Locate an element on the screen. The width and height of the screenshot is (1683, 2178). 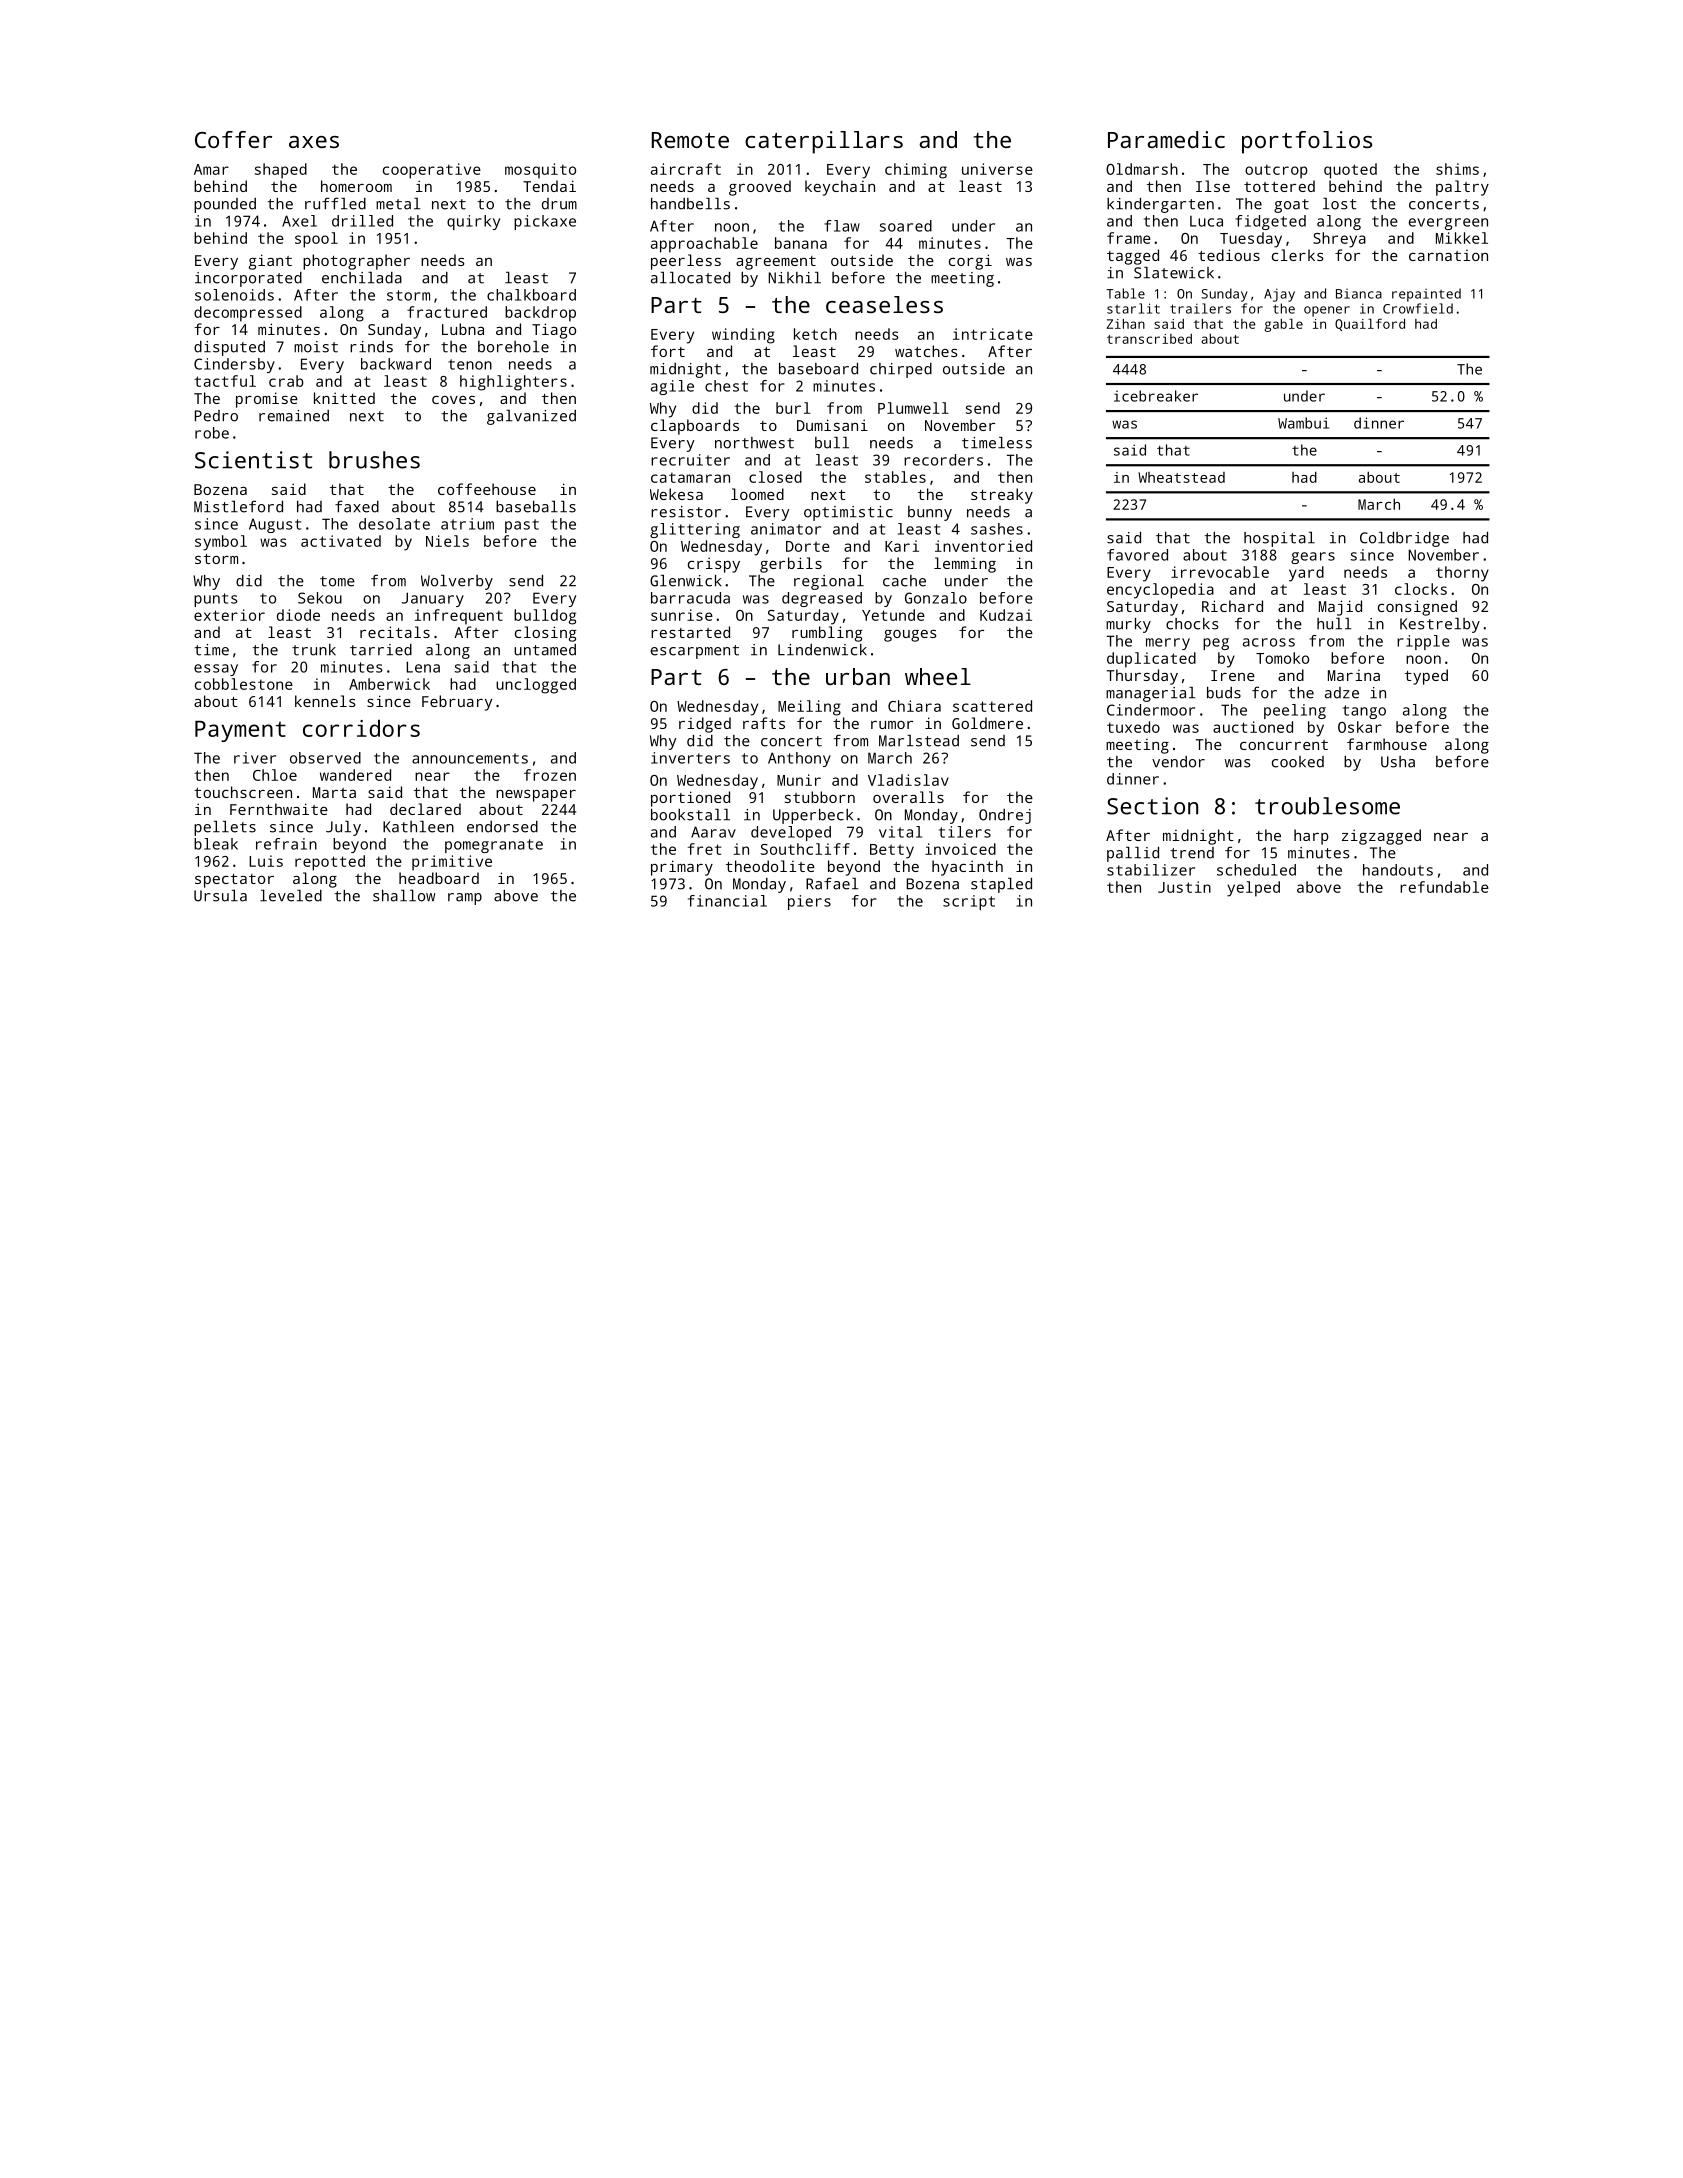
Ajay is located at coordinates (1279, 295).
